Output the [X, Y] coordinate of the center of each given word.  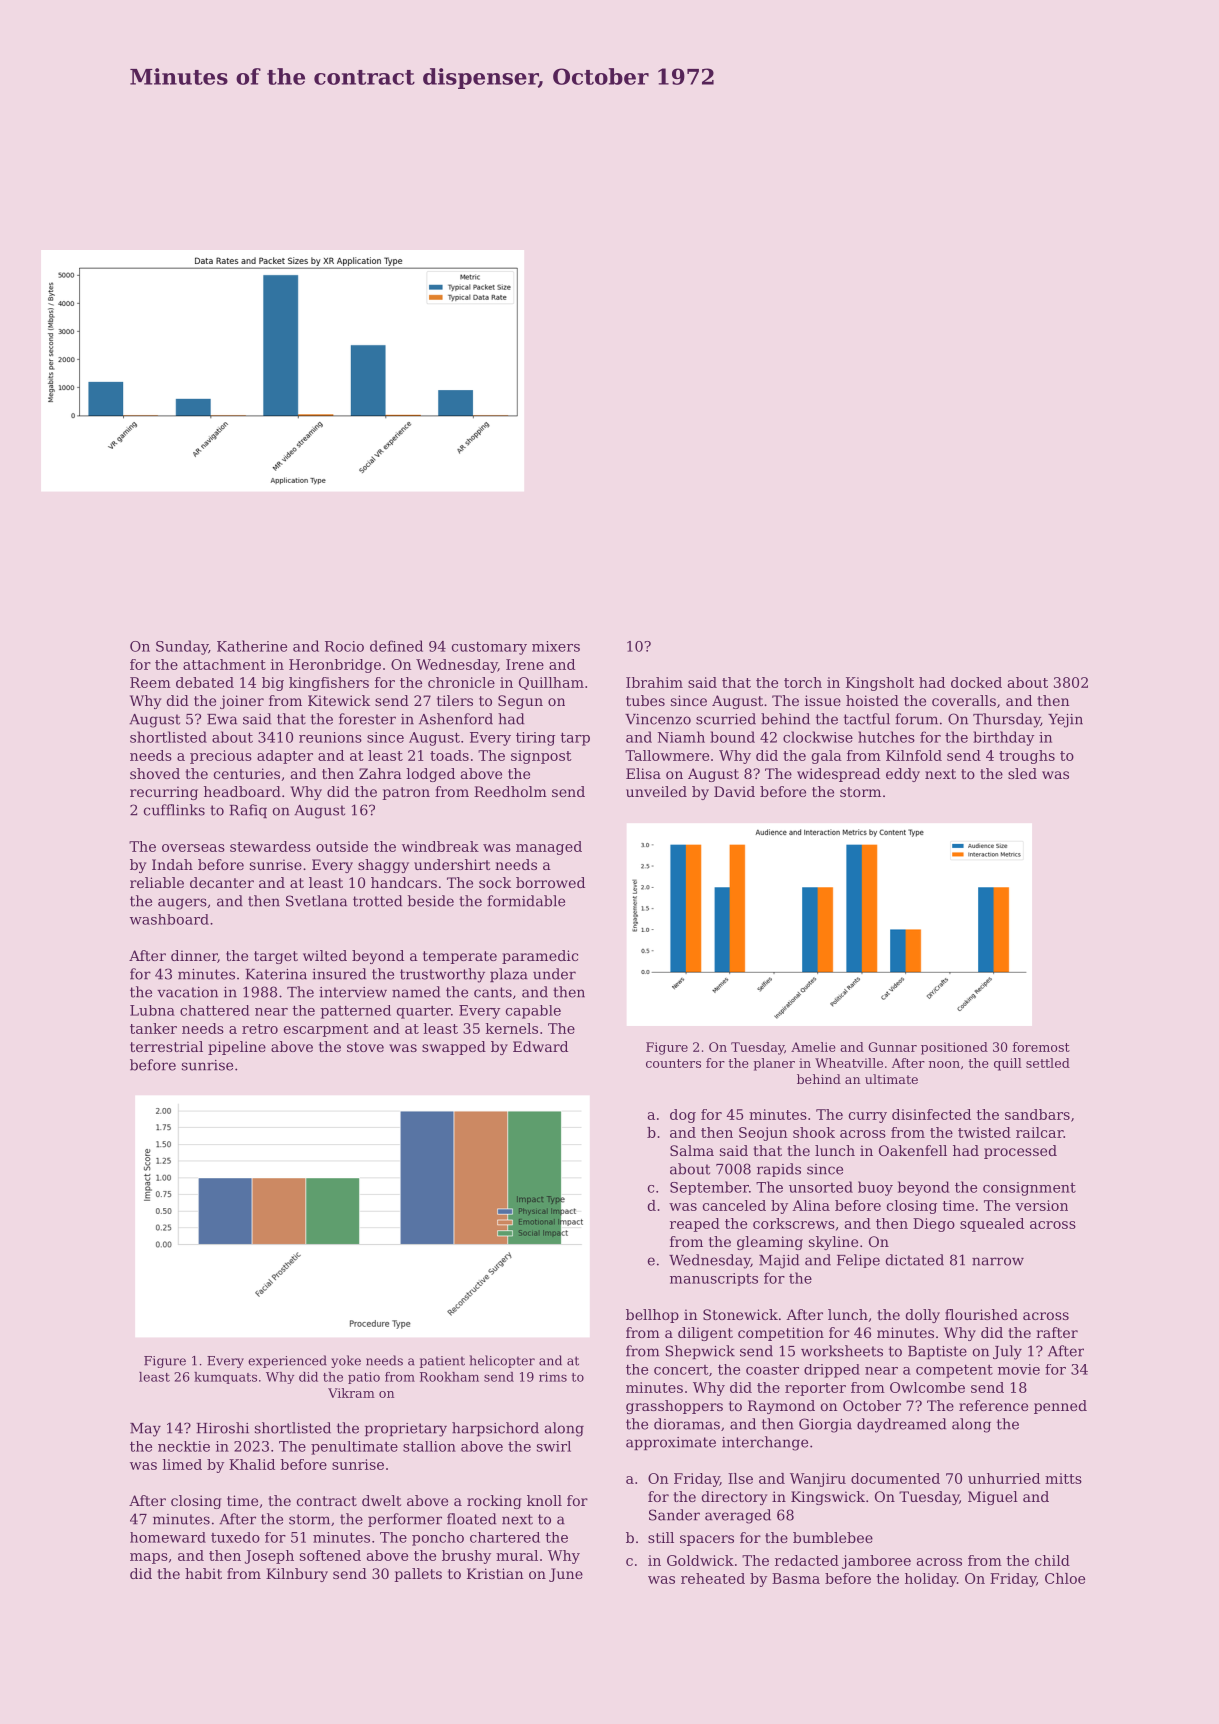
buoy [875, 1188]
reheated [713, 1578]
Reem [150, 682]
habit [203, 1573]
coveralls [964, 700]
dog [683, 1116]
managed [549, 848]
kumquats [225, 1378]
